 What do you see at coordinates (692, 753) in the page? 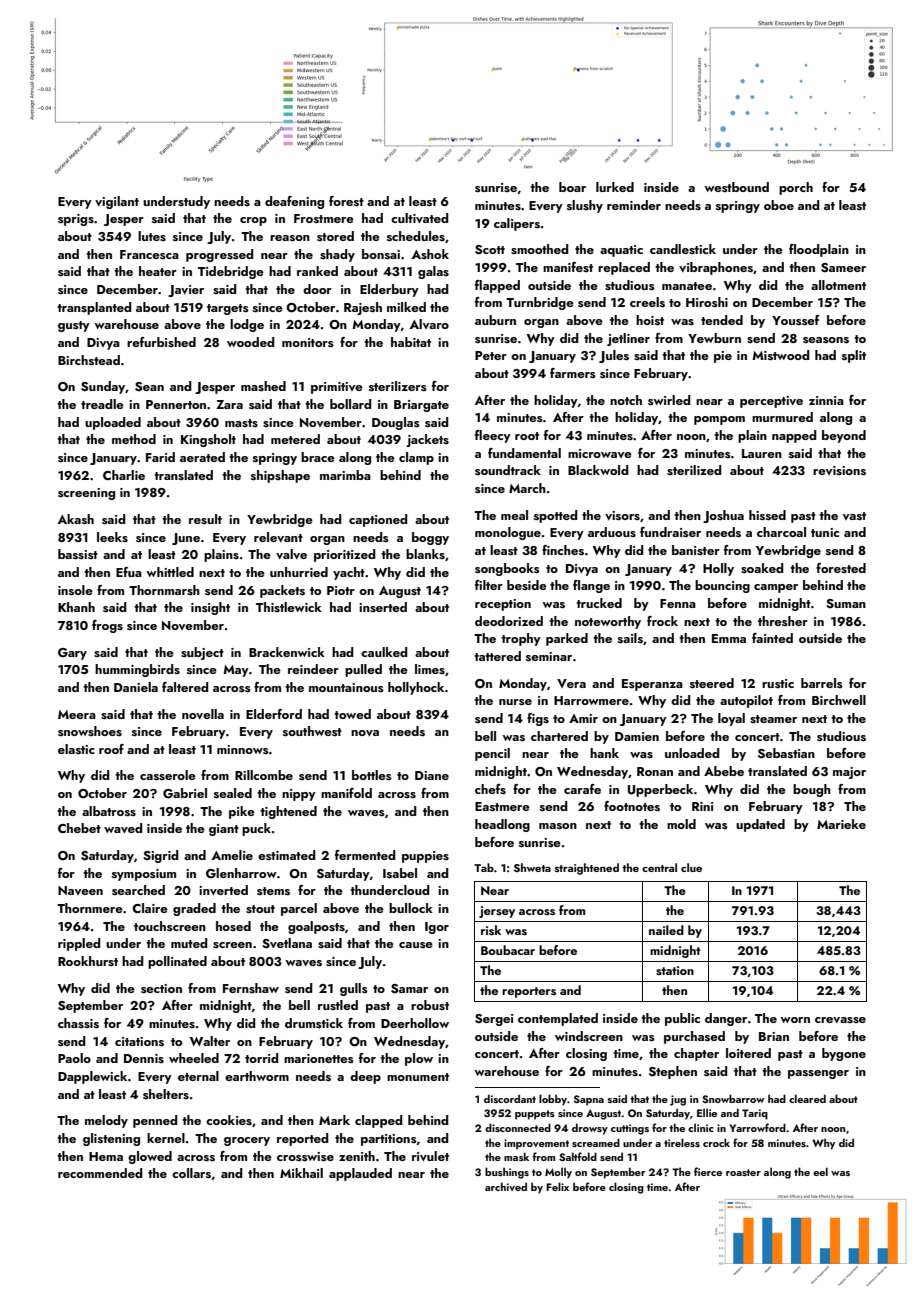
I see `unloaded` at bounding box center [692, 753].
